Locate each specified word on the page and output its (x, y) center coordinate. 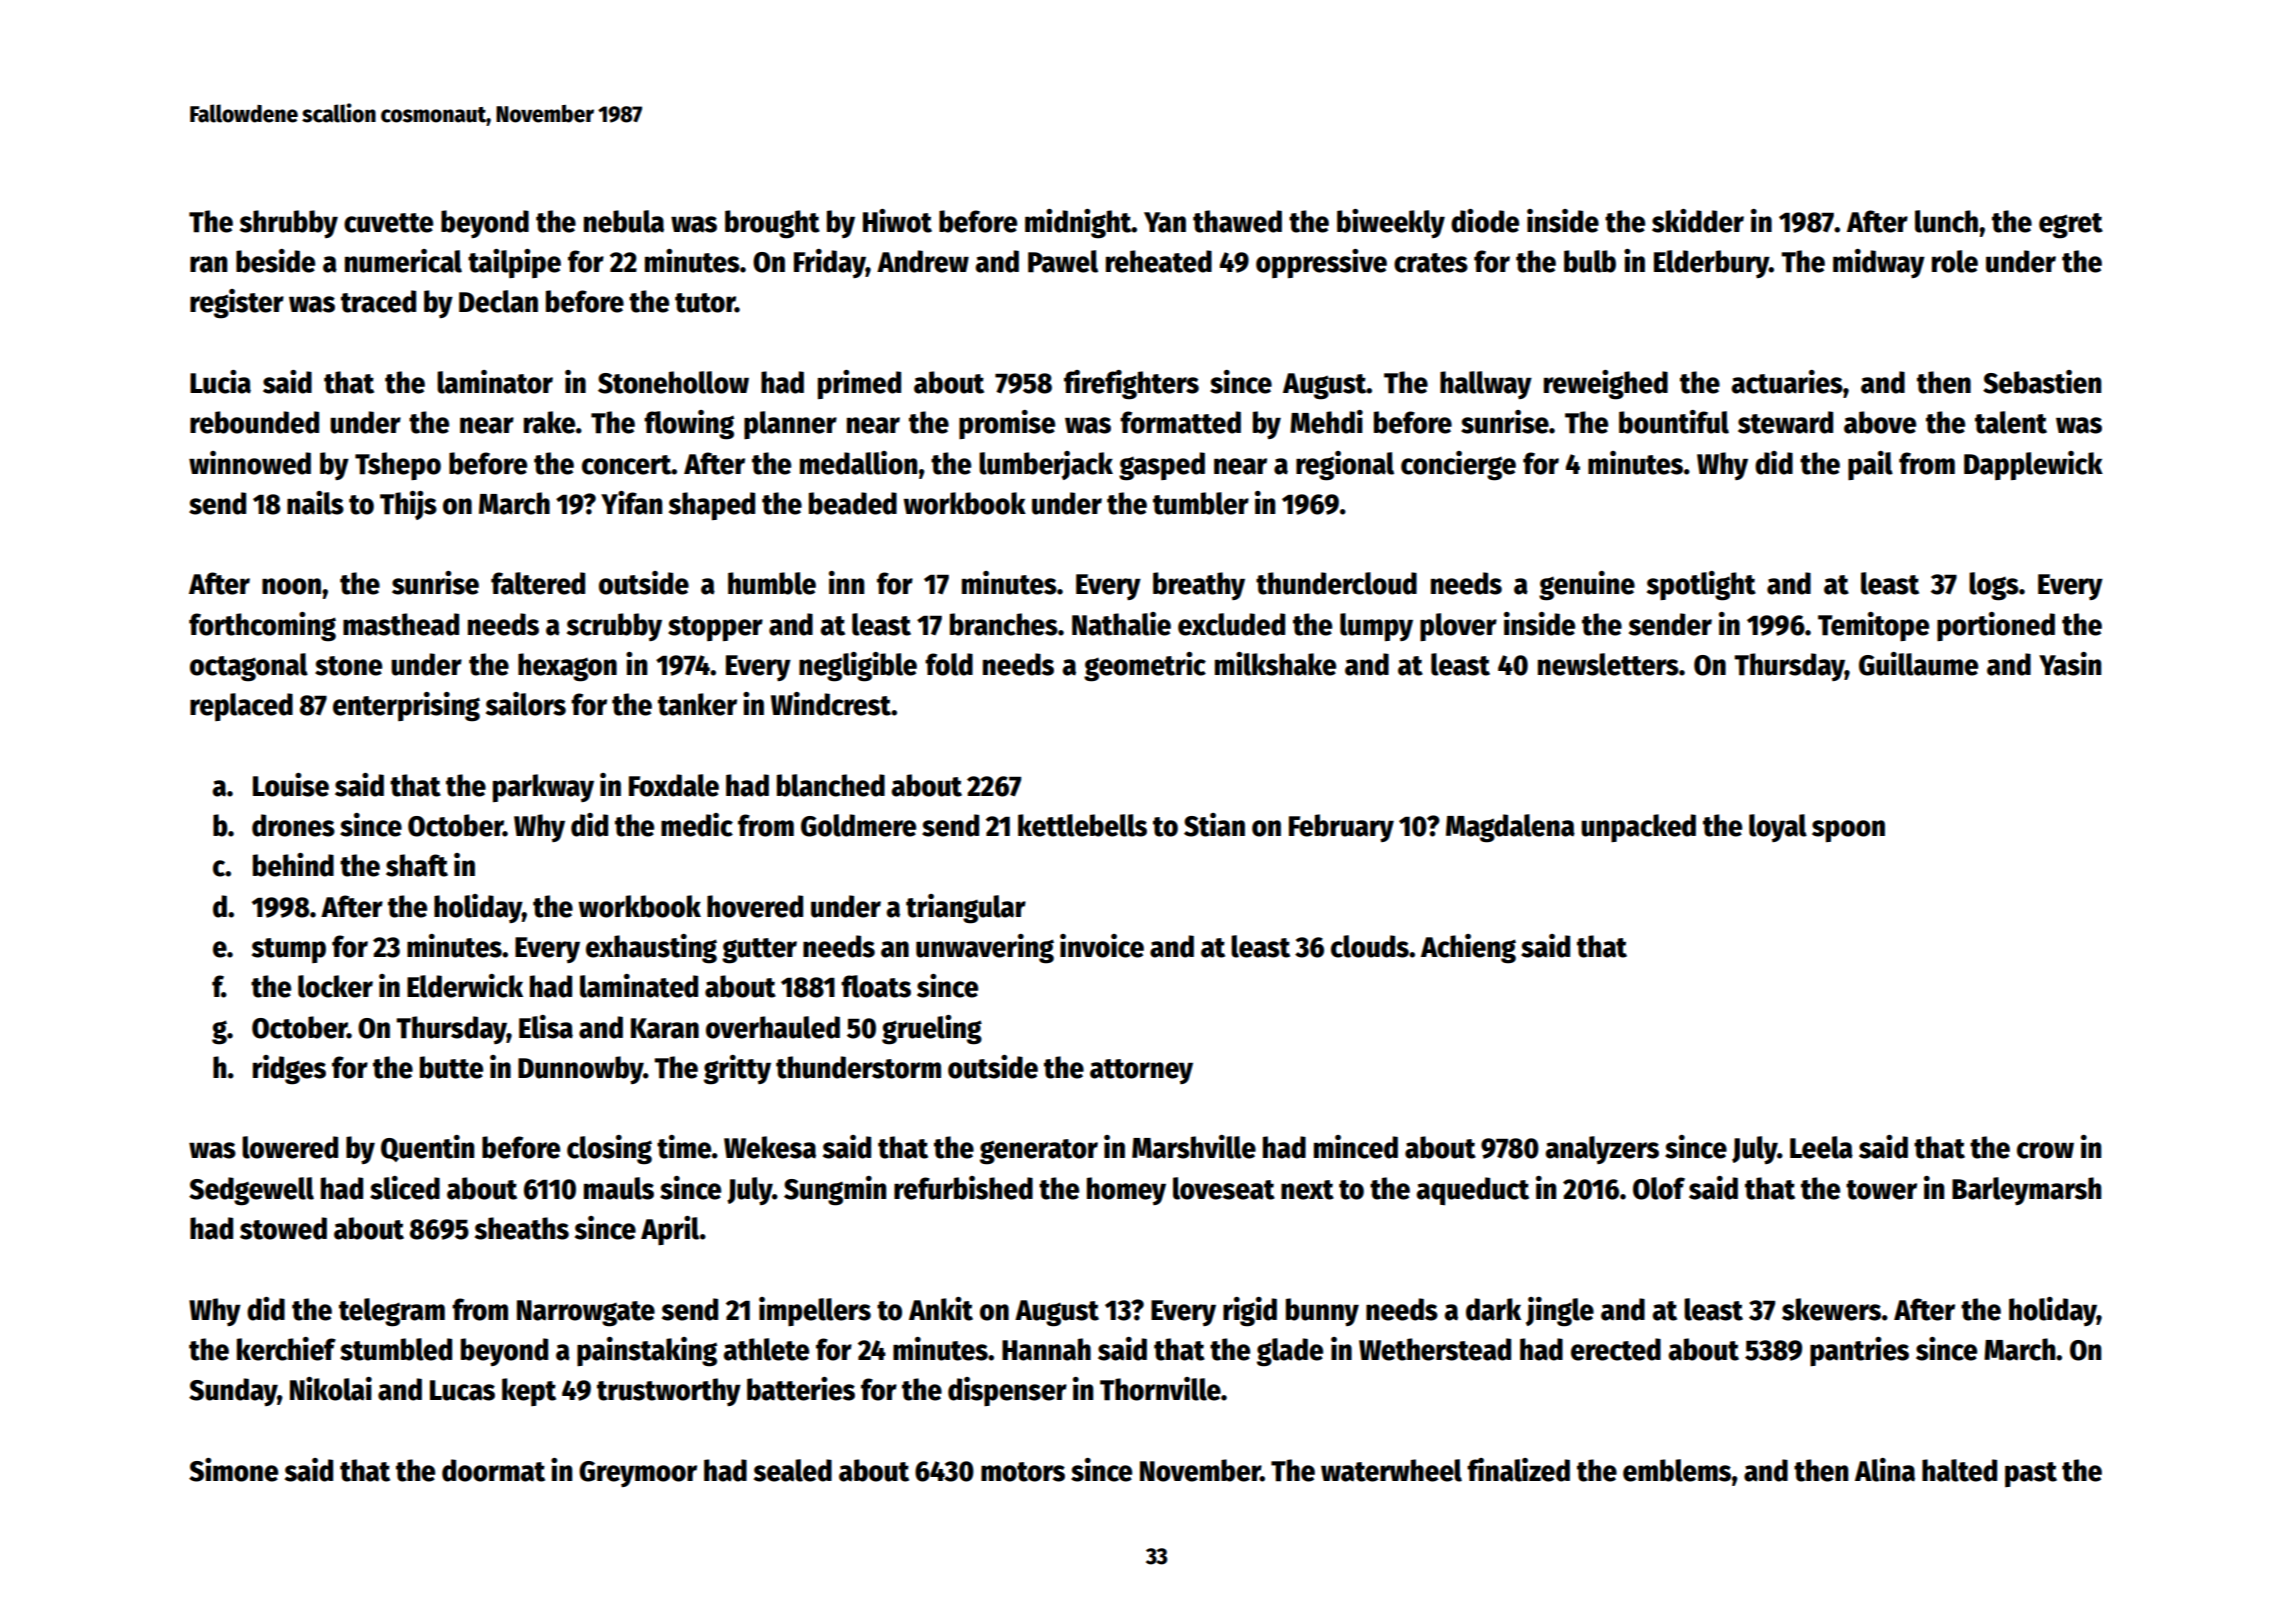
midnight (1078, 224)
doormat (493, 1470)
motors (1023, 1472)
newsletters (1608, 664)
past (2031, 1474)
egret (2071, 226)
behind (293, 865)
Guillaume (1918, 664)
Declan (498, 301)
